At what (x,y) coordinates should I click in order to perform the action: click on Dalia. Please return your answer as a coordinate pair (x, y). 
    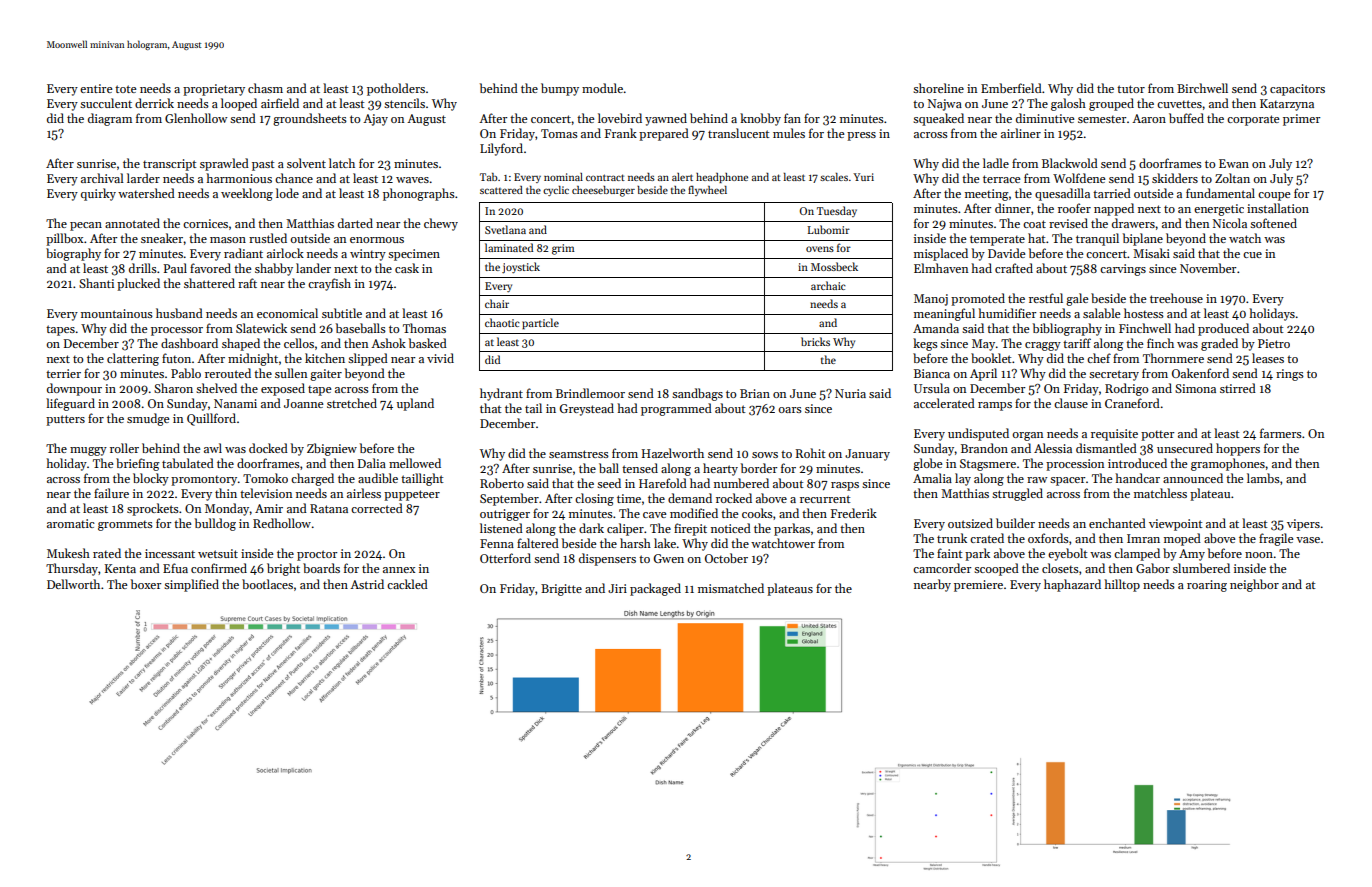
    Looking at the image, I should click on (372, 463).
